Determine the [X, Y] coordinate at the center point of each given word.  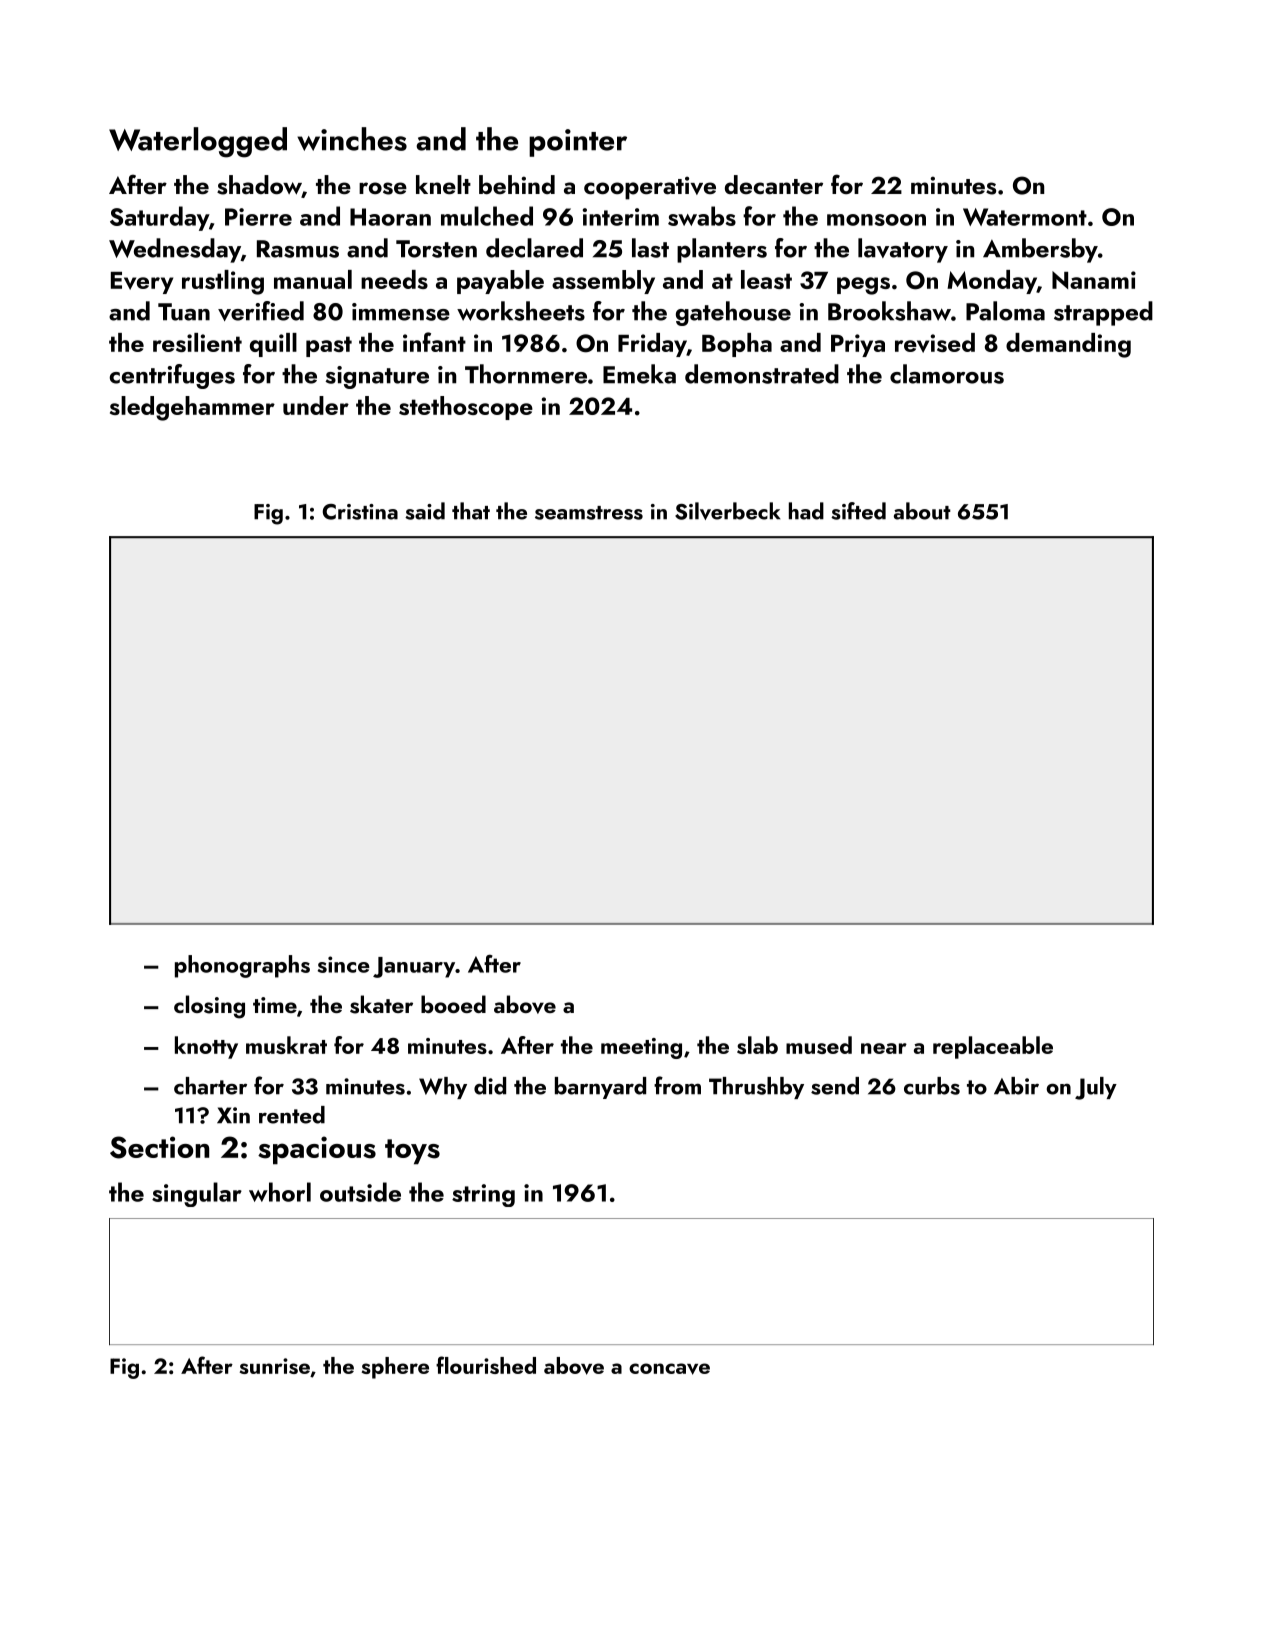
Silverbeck [727, 511]
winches [352, 139]
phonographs [242, 966]
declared [534, 248]
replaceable [993, 1047]
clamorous [947, 374]
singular [197, 1194]
